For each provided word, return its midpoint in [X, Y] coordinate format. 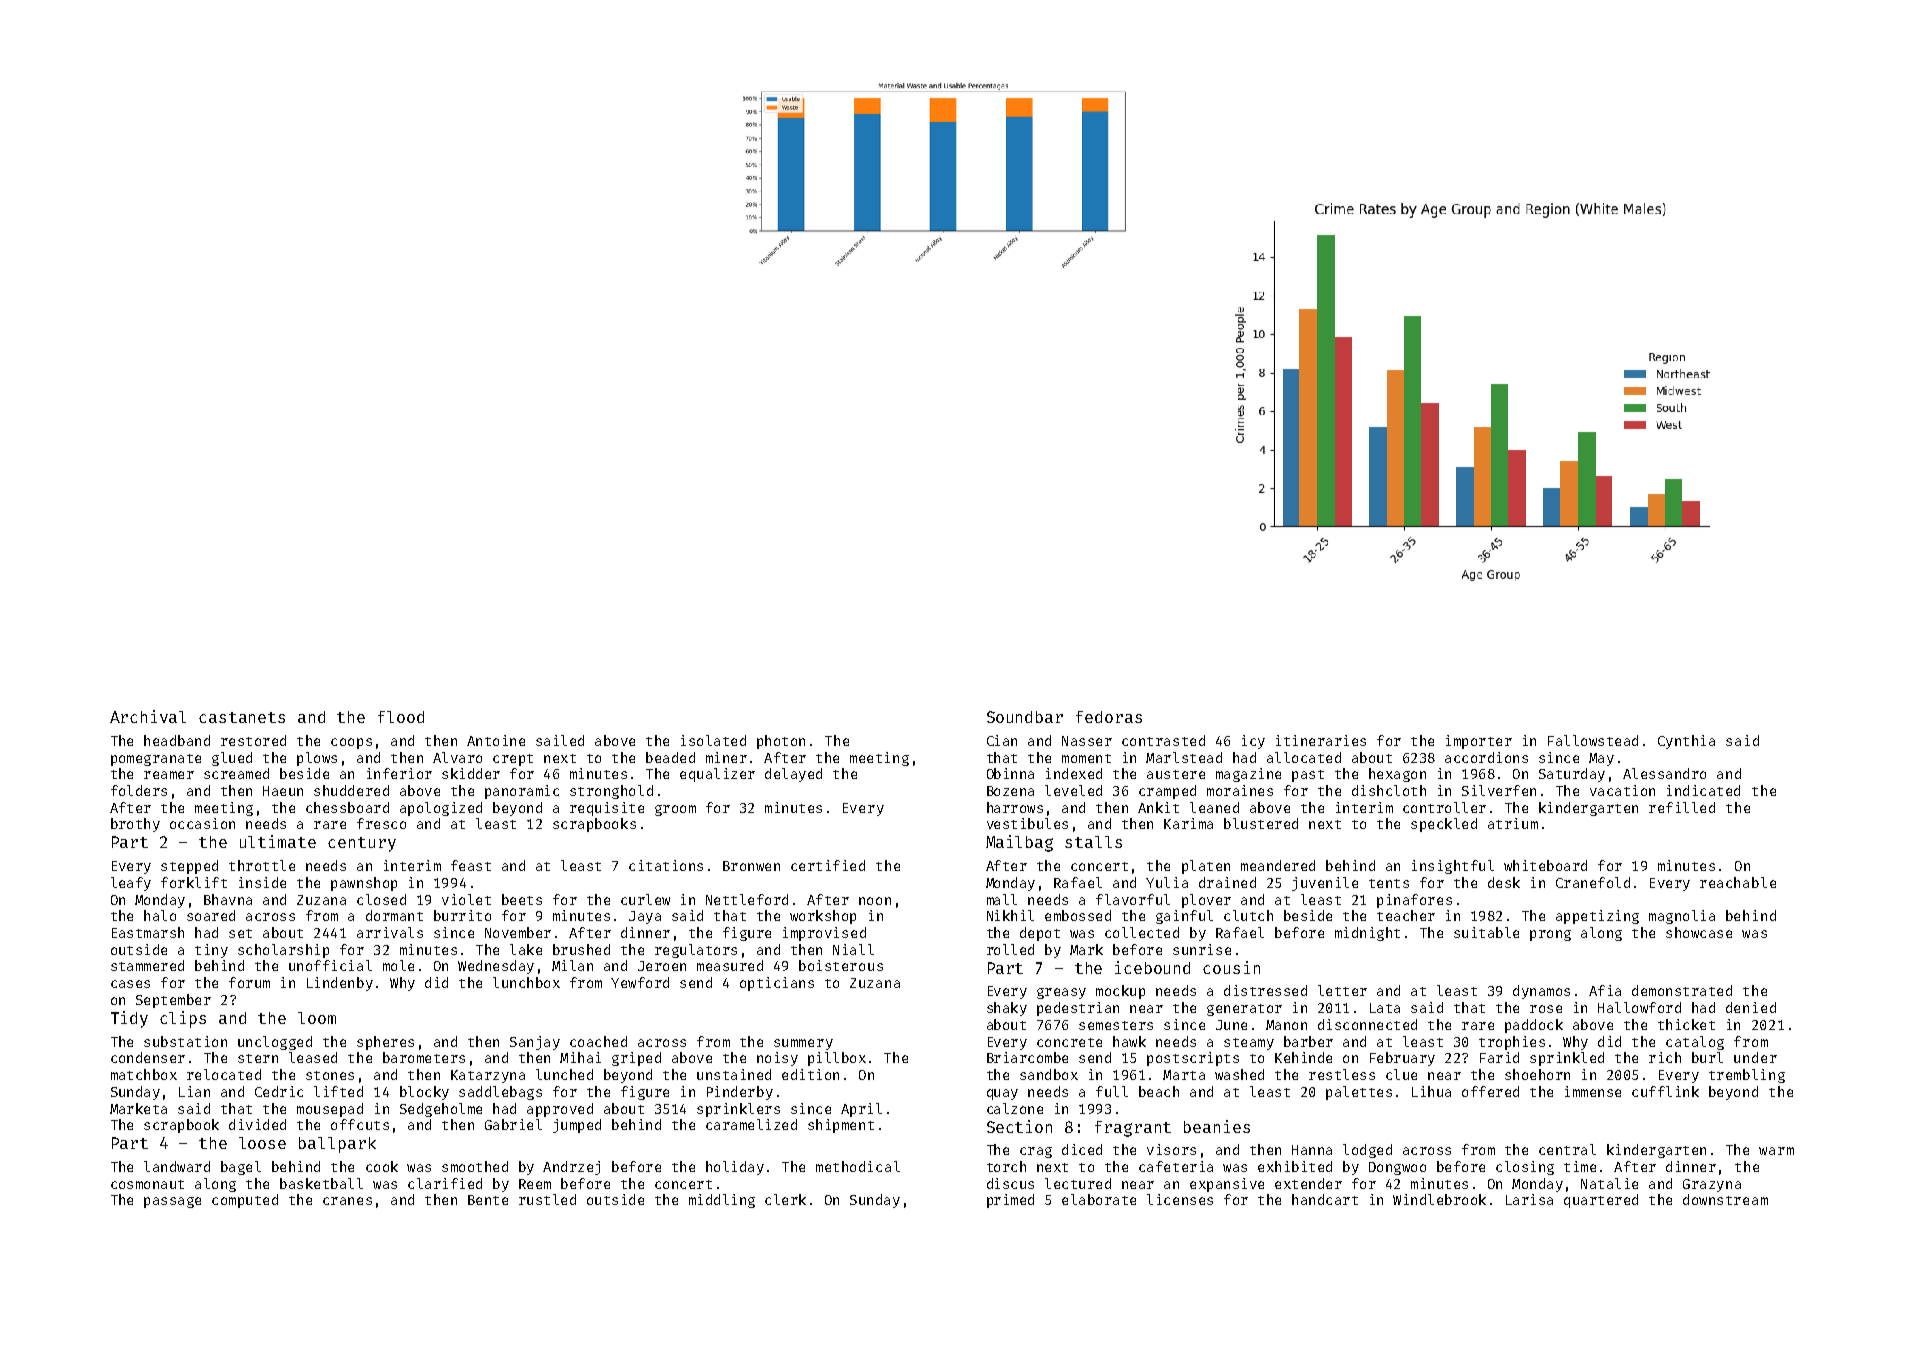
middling [722, 1201]
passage [172, 1202]
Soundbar [1025, 717]
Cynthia [1686, 742]
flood [401, 717]
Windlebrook [1439, 1199]
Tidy [129, 1019]
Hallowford [1639, 1007]
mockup [1120, 992]
